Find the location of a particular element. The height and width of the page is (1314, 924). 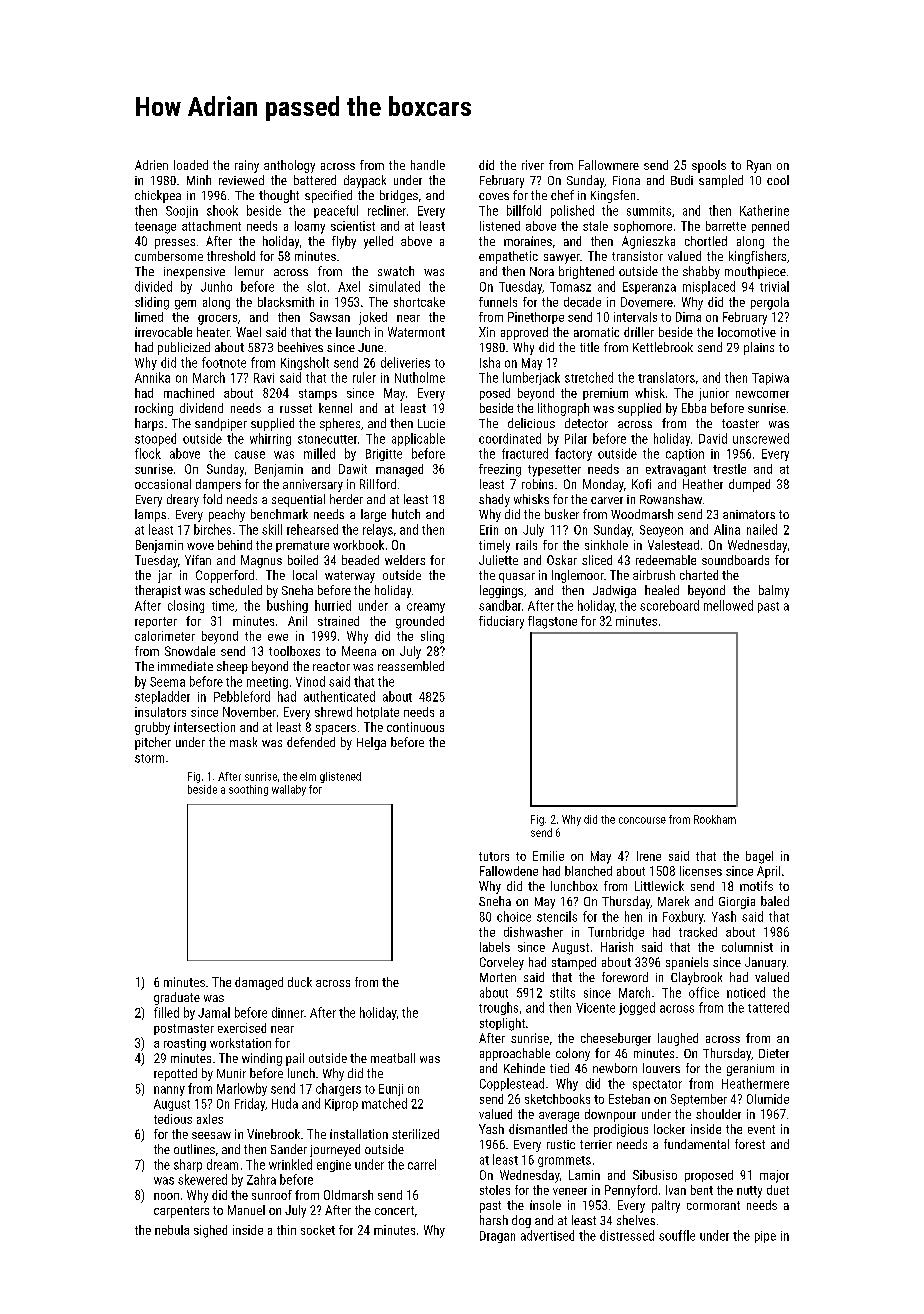

insulators is located at coordinates (160, 712).
